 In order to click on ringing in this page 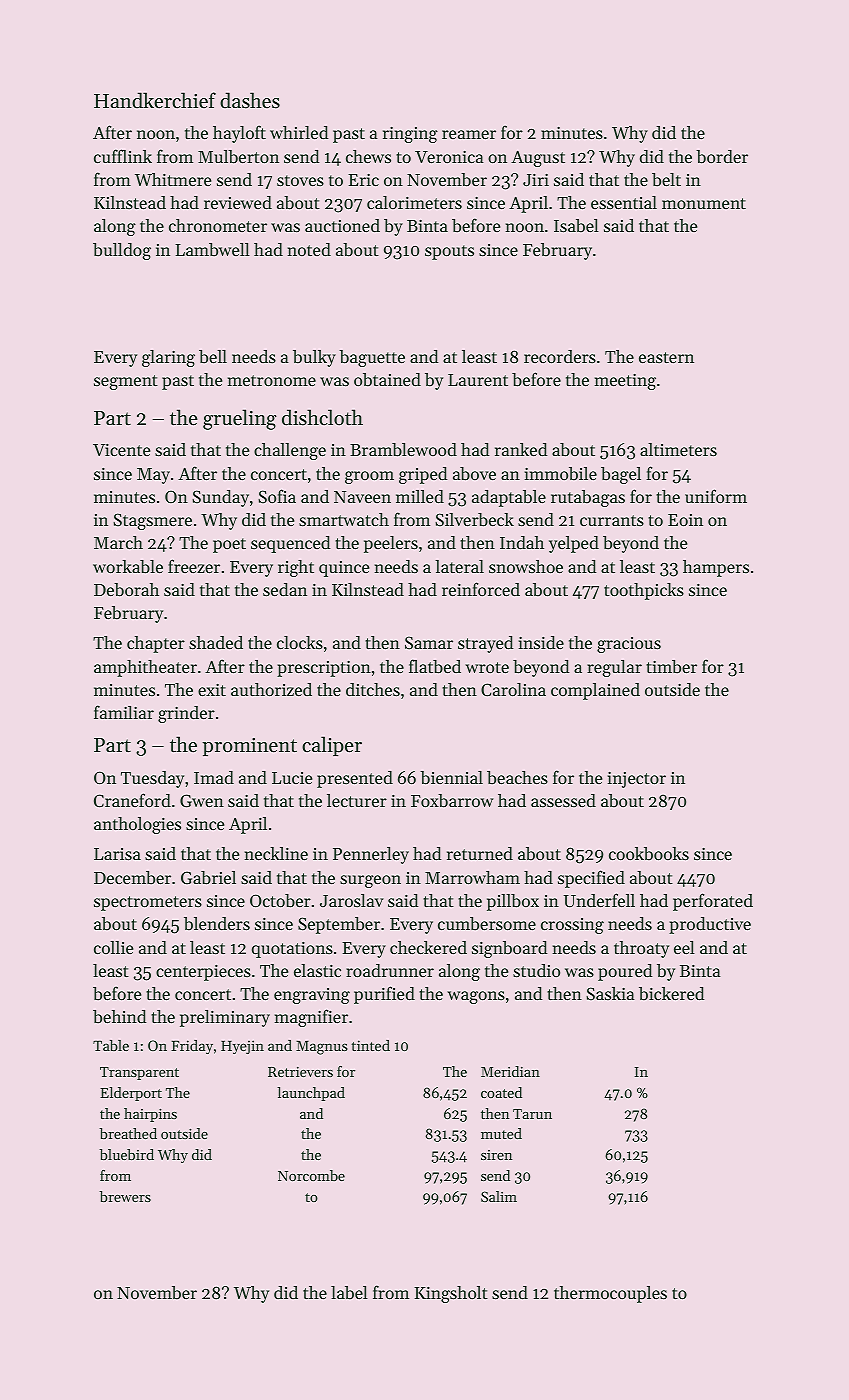, I will do `click(410, 135)`.
